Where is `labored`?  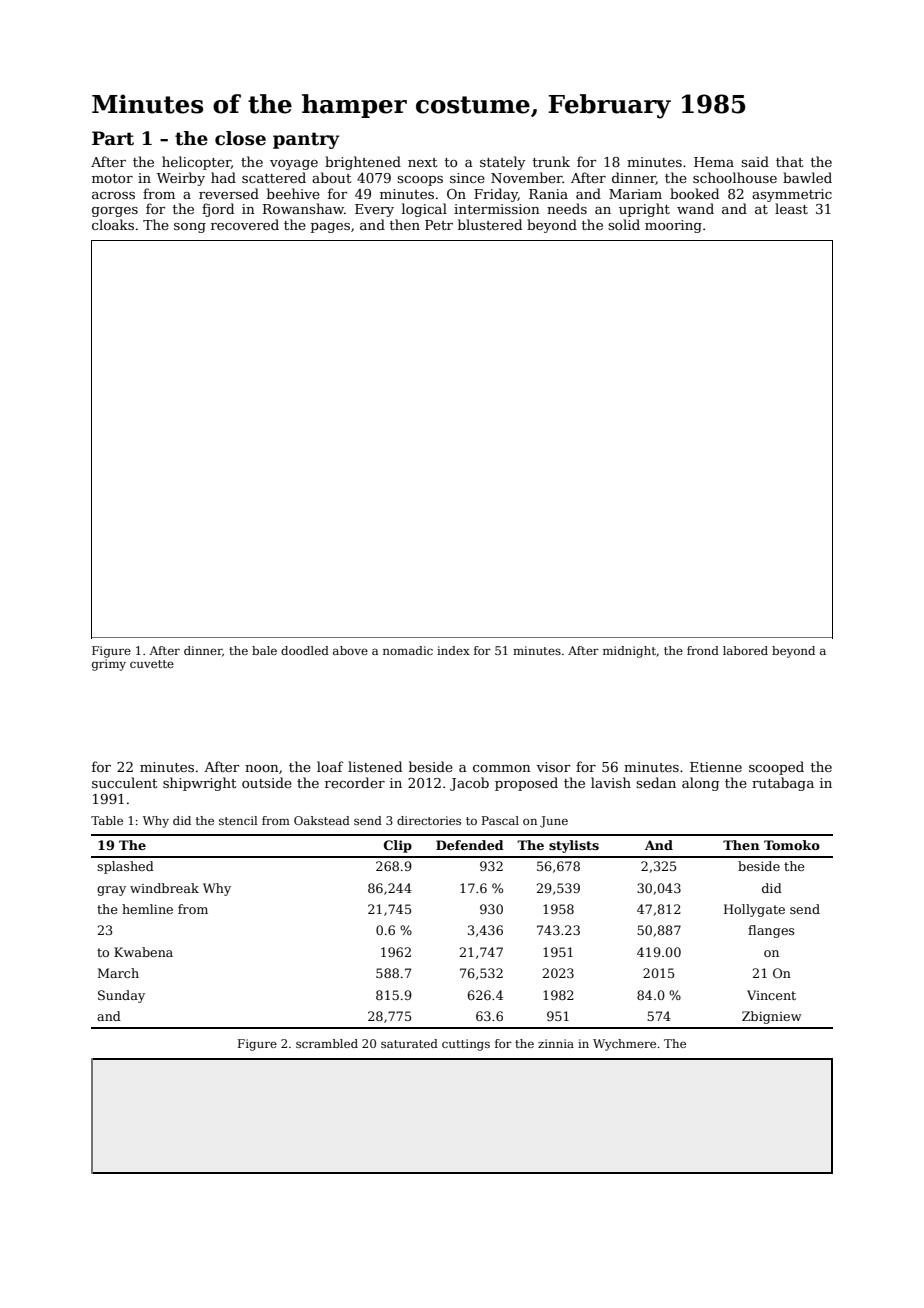
labored is located at coordinates (745, 650).
